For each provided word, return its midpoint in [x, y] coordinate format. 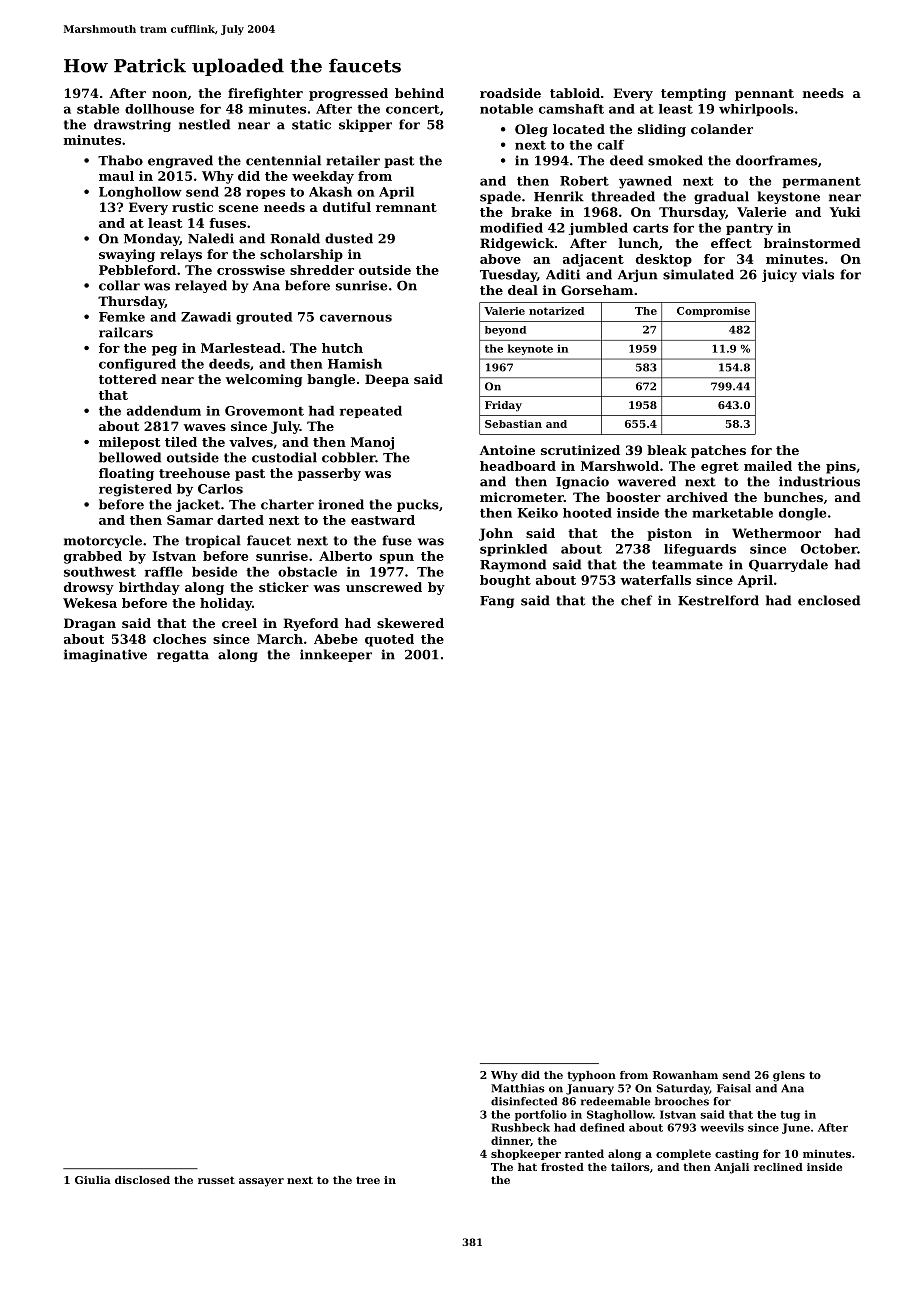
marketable [732, 513]
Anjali [731, 1168]
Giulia [93, 1180]
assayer [261, 1182]
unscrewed [384, 587]
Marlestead [241, 348]
